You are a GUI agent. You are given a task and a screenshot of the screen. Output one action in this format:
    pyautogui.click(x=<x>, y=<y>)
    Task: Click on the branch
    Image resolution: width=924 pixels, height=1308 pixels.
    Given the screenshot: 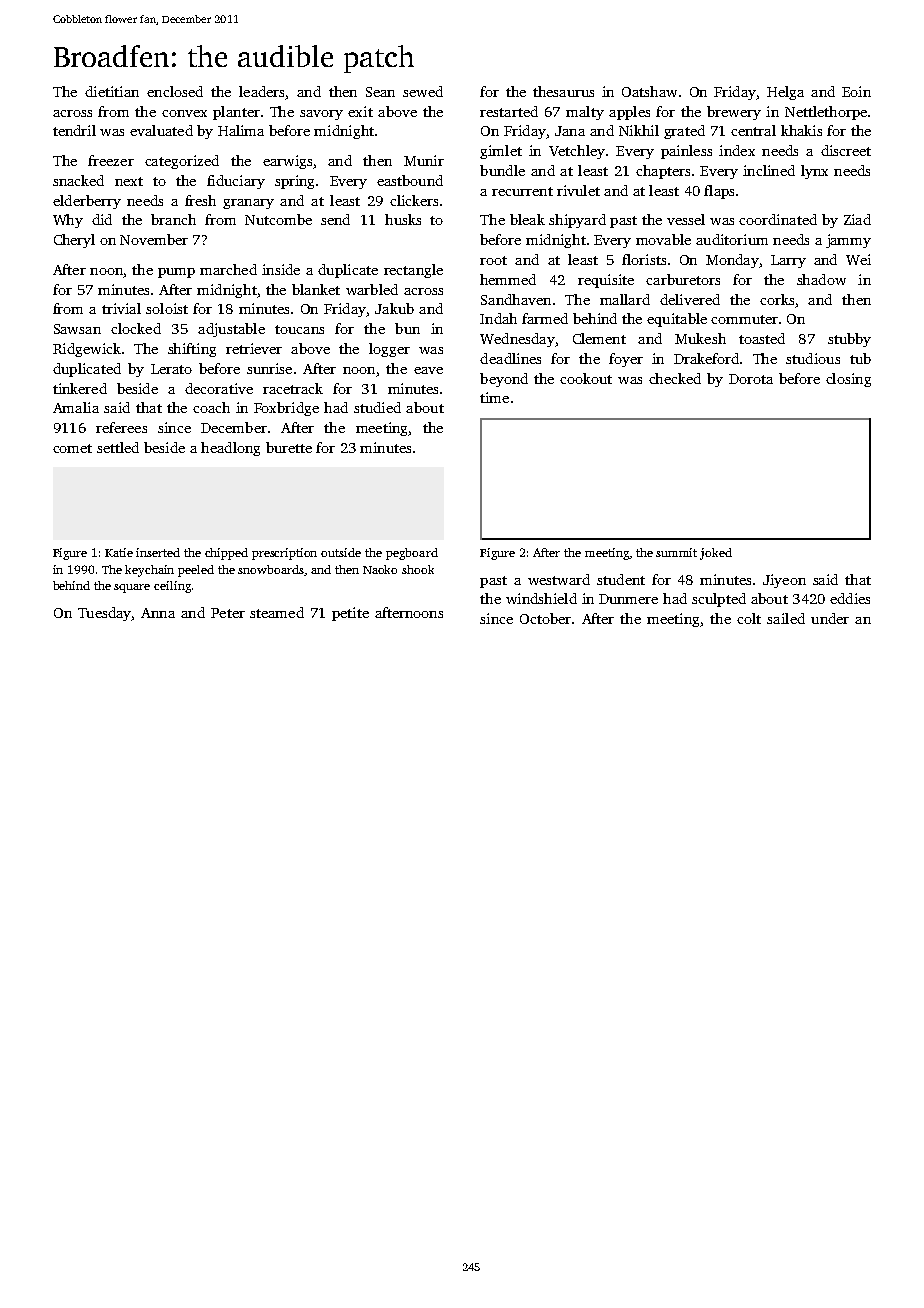 What is the action you would take?
    pyautogui.click(x=173, y=219)
